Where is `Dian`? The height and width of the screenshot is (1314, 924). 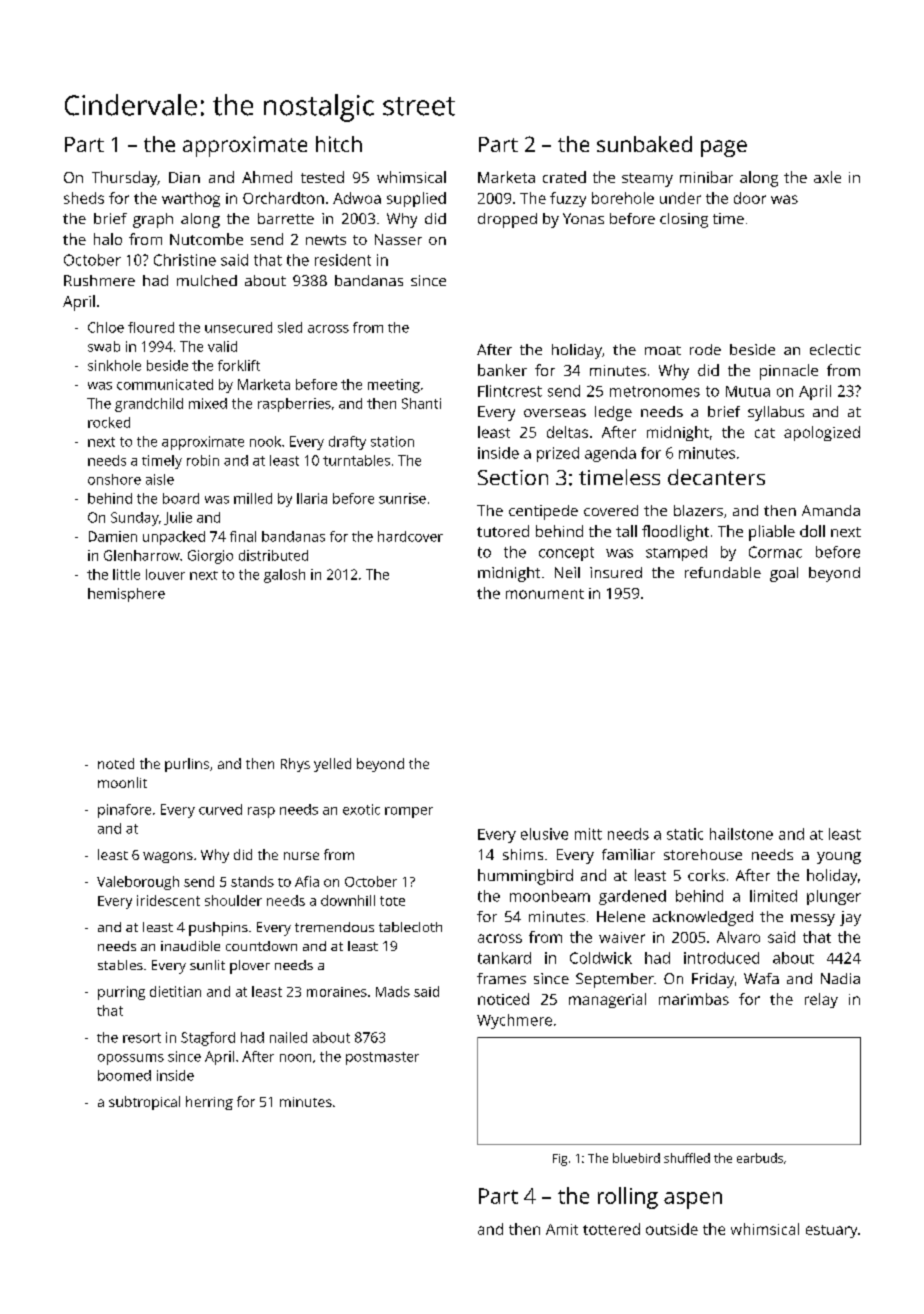 Dian is located at coordinates (184, 177).
